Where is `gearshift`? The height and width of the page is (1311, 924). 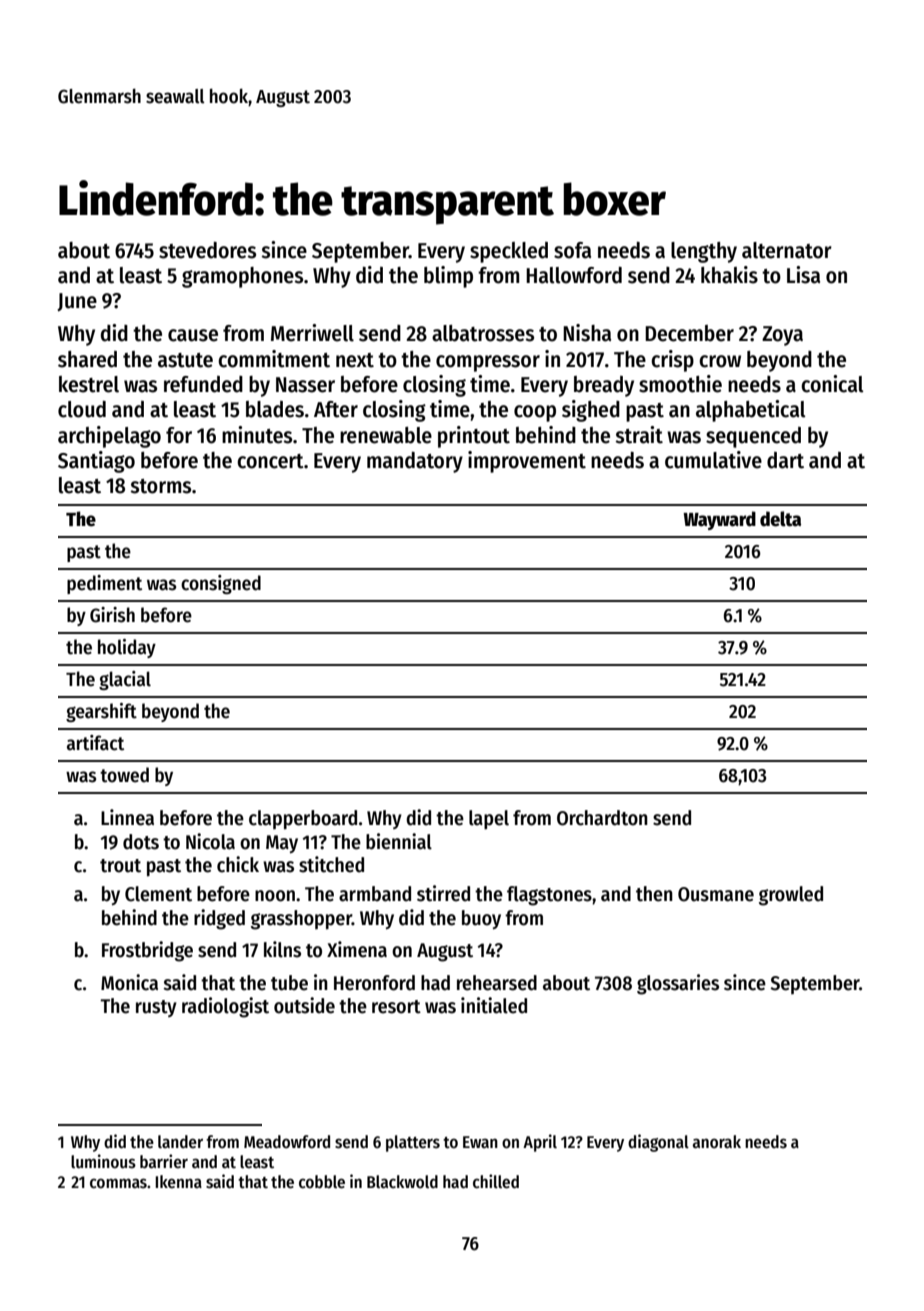
gearshift is located at coordinates (101, 712).
